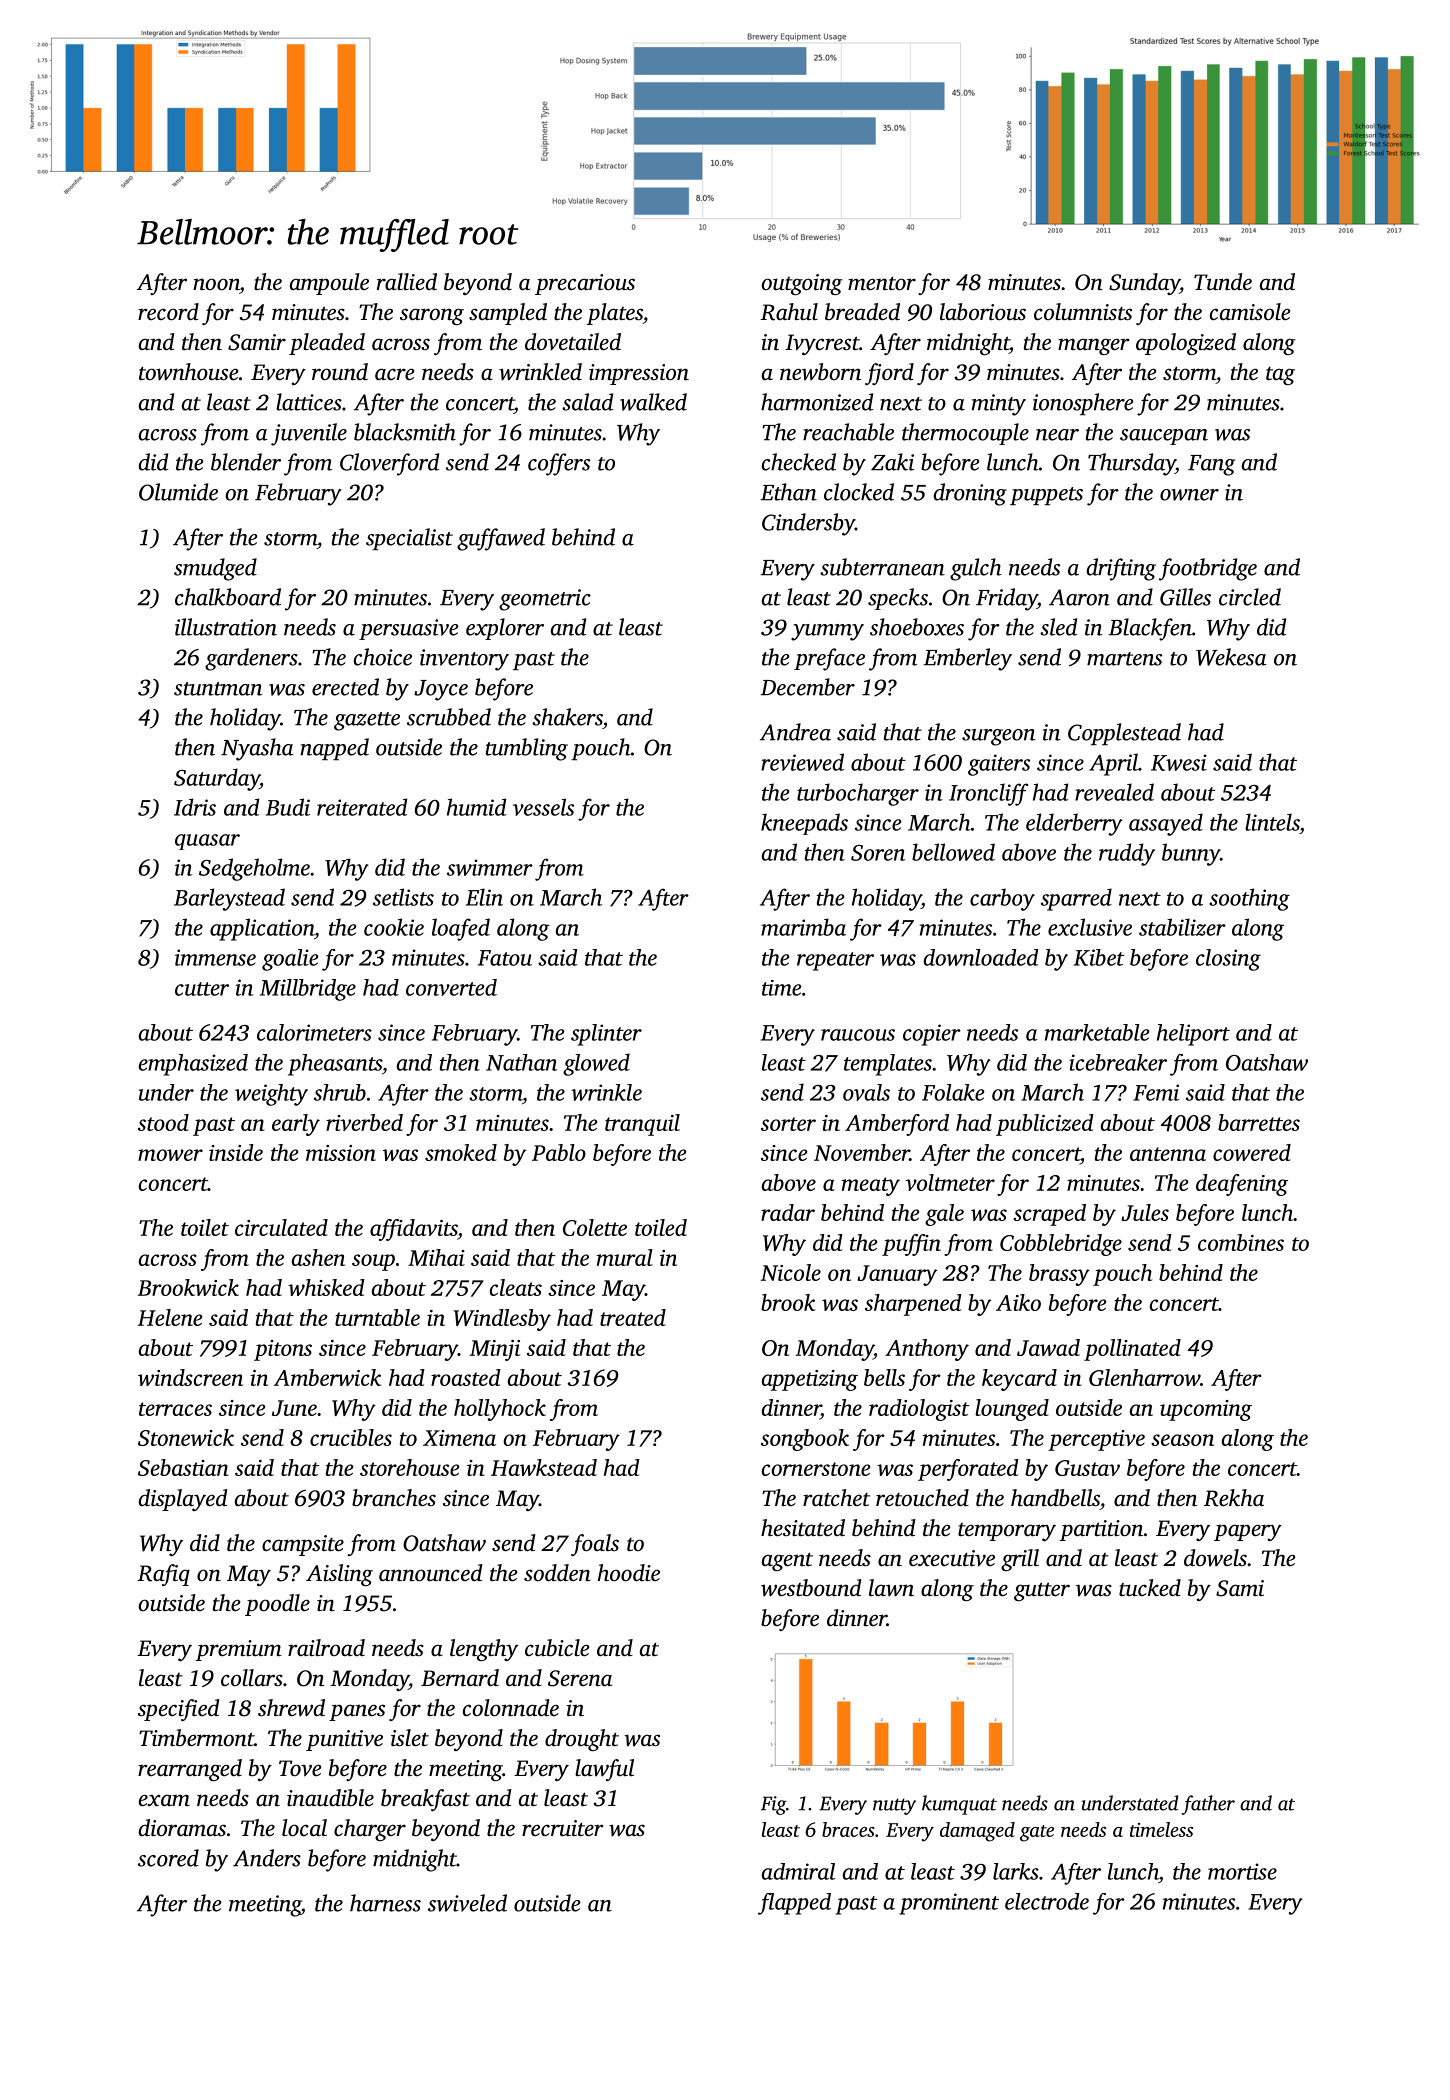 Image resolution: width=1450 pixels, height=2100 pixels. Describe the element at coordinates (788, 1124) in the screenshot. I see `sorter` at that location.
